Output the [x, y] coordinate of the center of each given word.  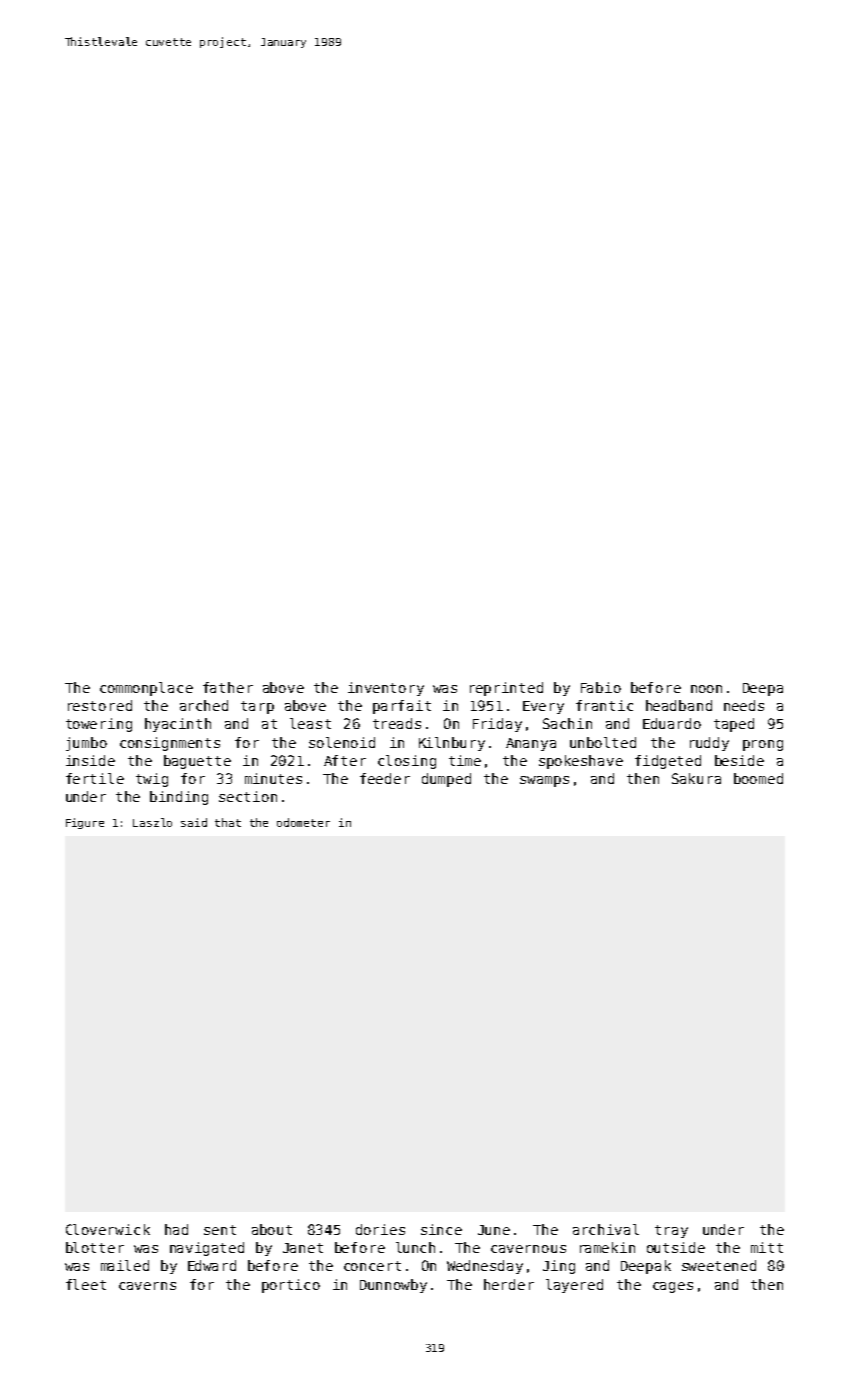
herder [509, 1284]
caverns [147, 1286]
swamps [544, 781]
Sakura [696, 778]
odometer [303, 822]
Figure [85, 823]
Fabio [601, 687]
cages [673, 1287]
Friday [497, 725]
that [228, 822]
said [194, 822]
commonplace [146, 689]
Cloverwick [108, 1229]
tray [671, 1231]
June [494, 1230]
